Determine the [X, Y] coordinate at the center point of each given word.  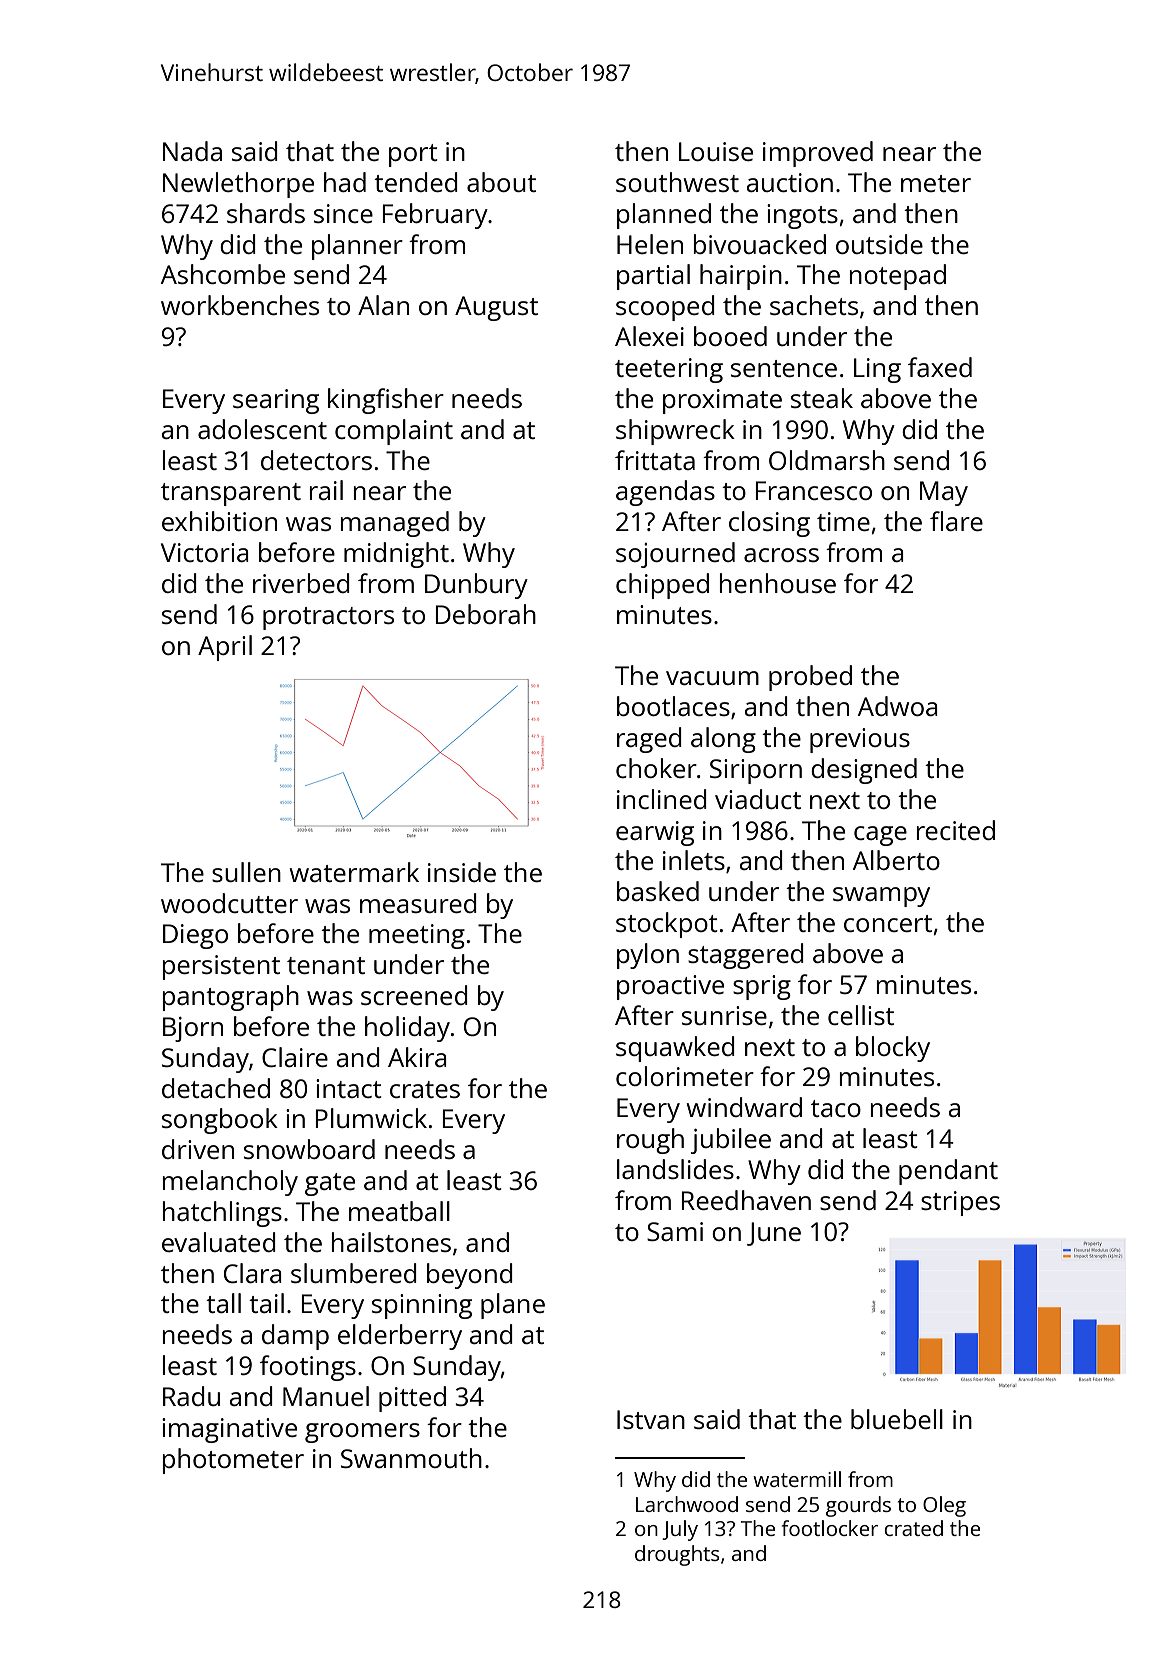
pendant [948, 1172]
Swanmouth [411, 1458]
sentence [784, 368]
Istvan [651, 1419]
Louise [716, 151]
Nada [192, 151]
